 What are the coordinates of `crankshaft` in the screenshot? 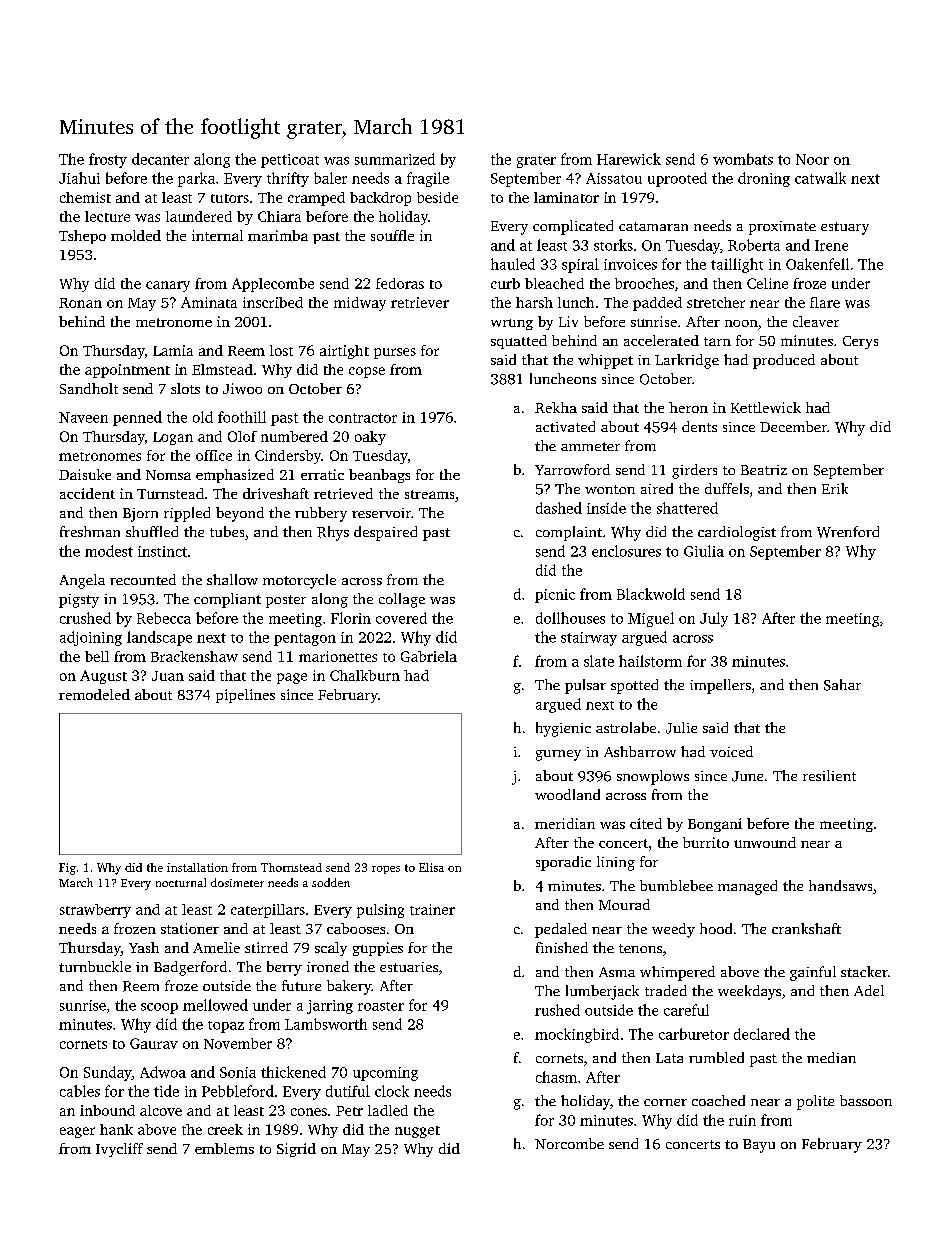 It's located at (806, 928).
